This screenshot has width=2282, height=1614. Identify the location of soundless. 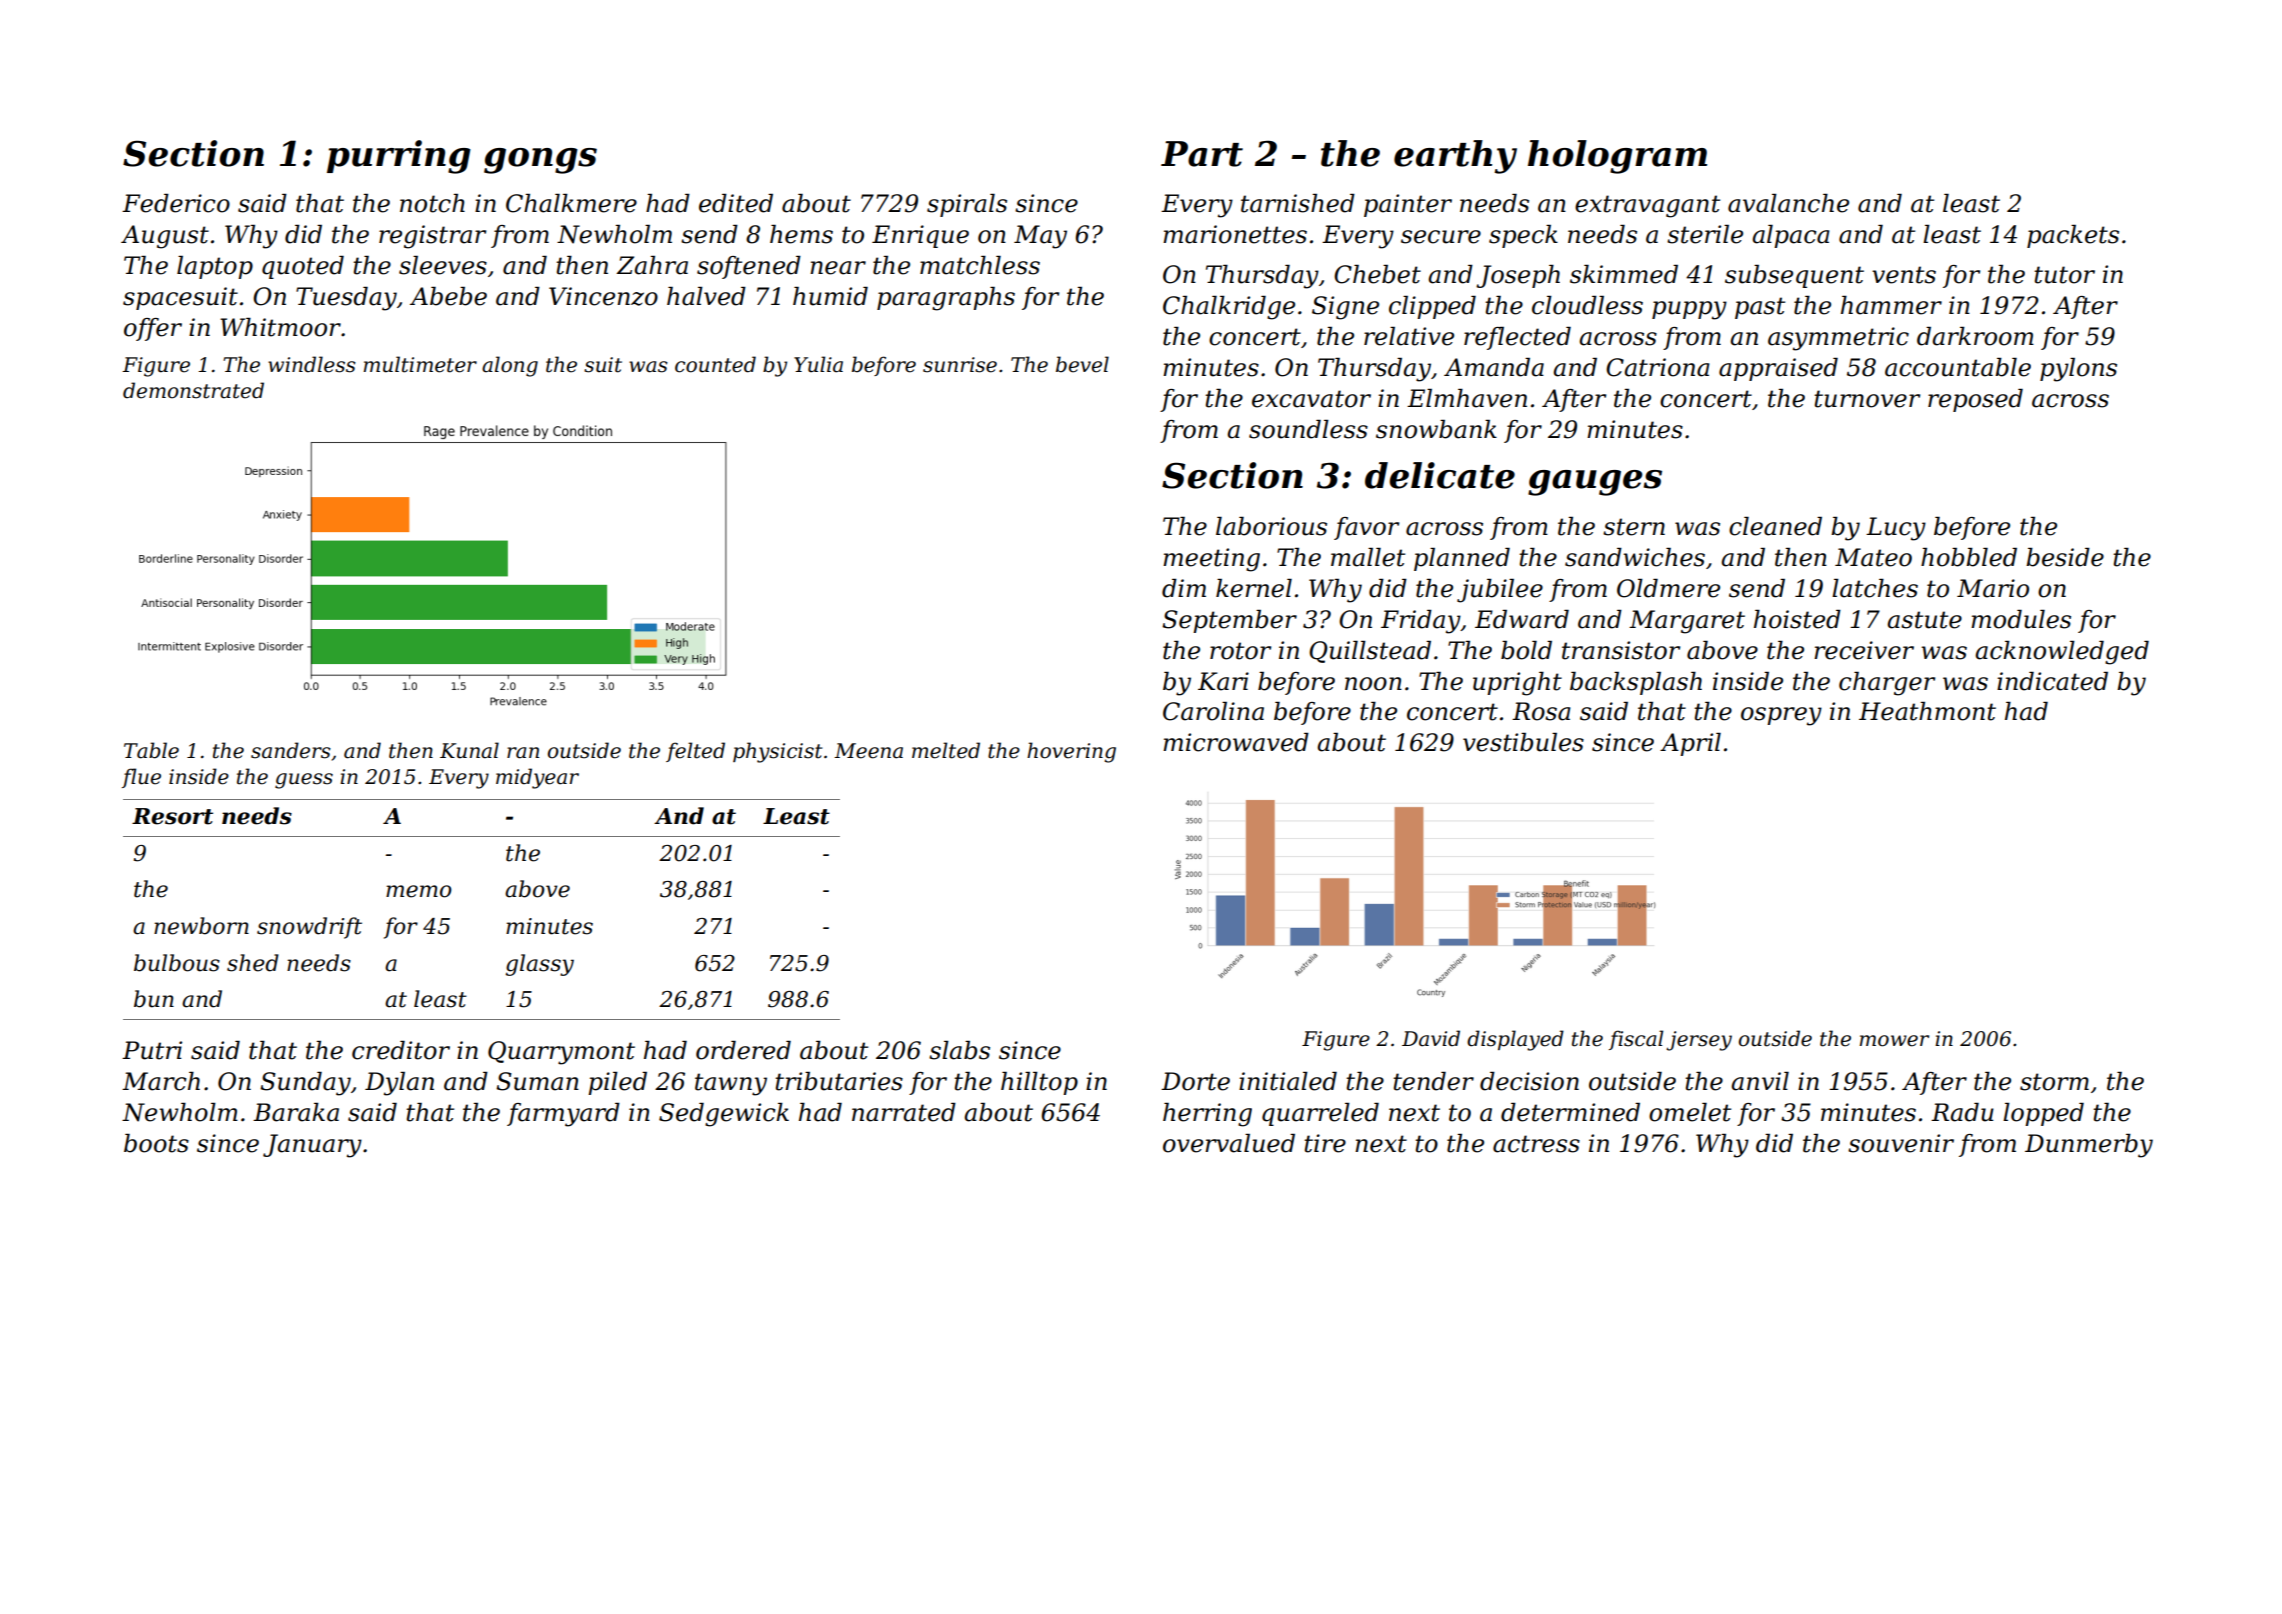
(1308, 429).
